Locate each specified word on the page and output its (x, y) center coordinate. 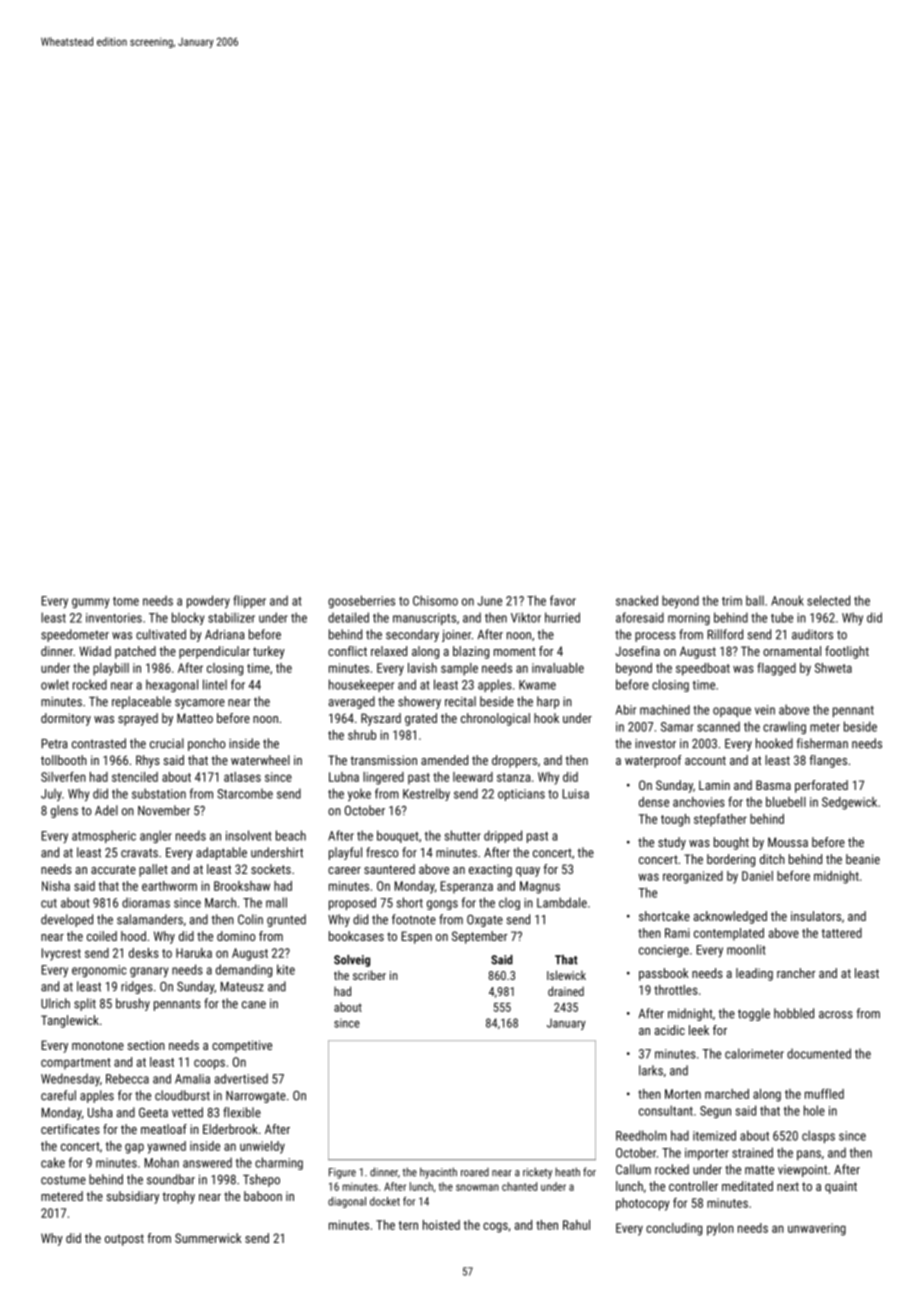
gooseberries (361, 601)
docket (385, 1201)
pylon (720, 1229)
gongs (442, 905)
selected (828, 600)
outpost (124, 1240)
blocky (188, 618)
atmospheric (104, 836)
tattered (842, 933)
